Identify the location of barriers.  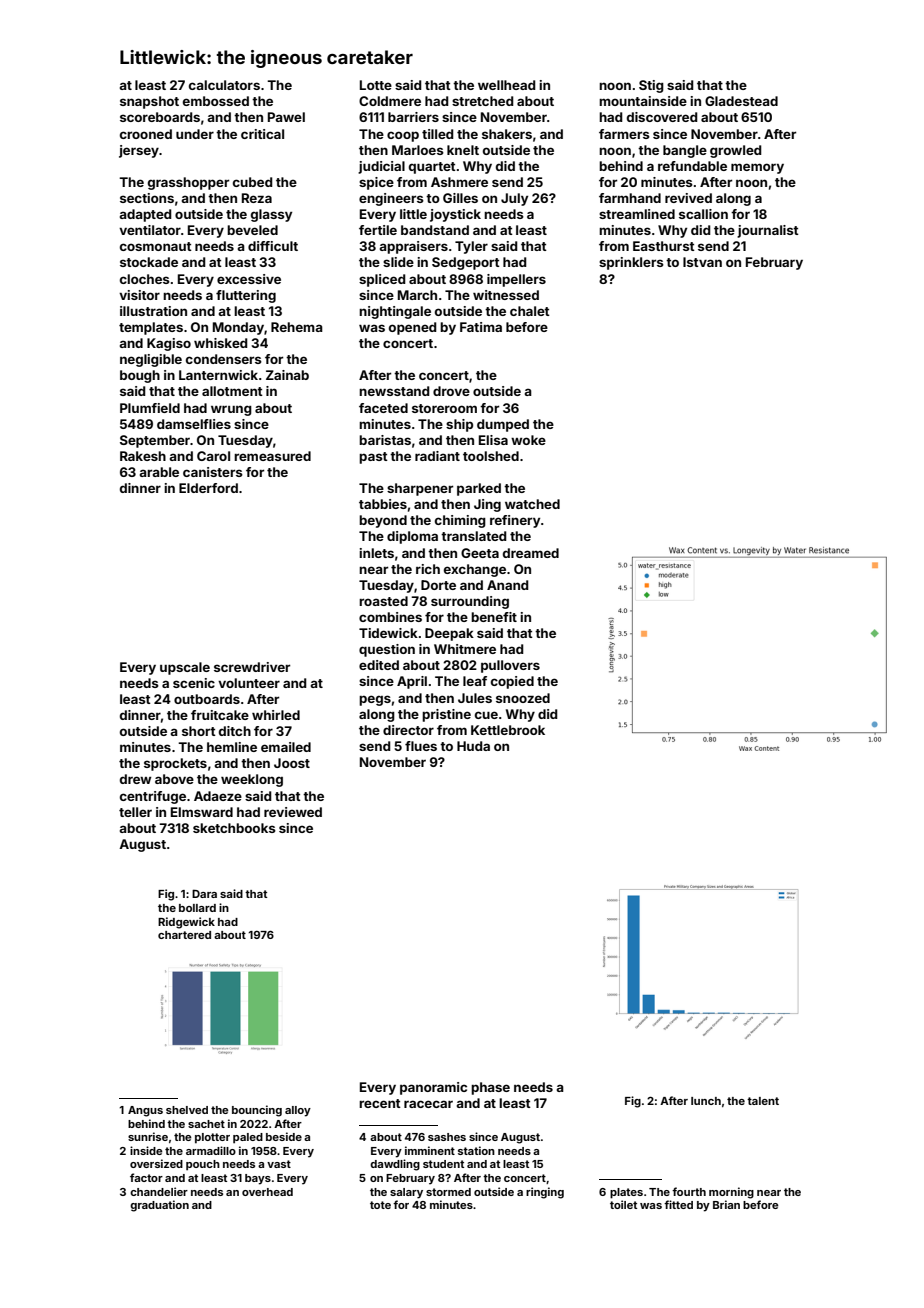
(413, 117).
